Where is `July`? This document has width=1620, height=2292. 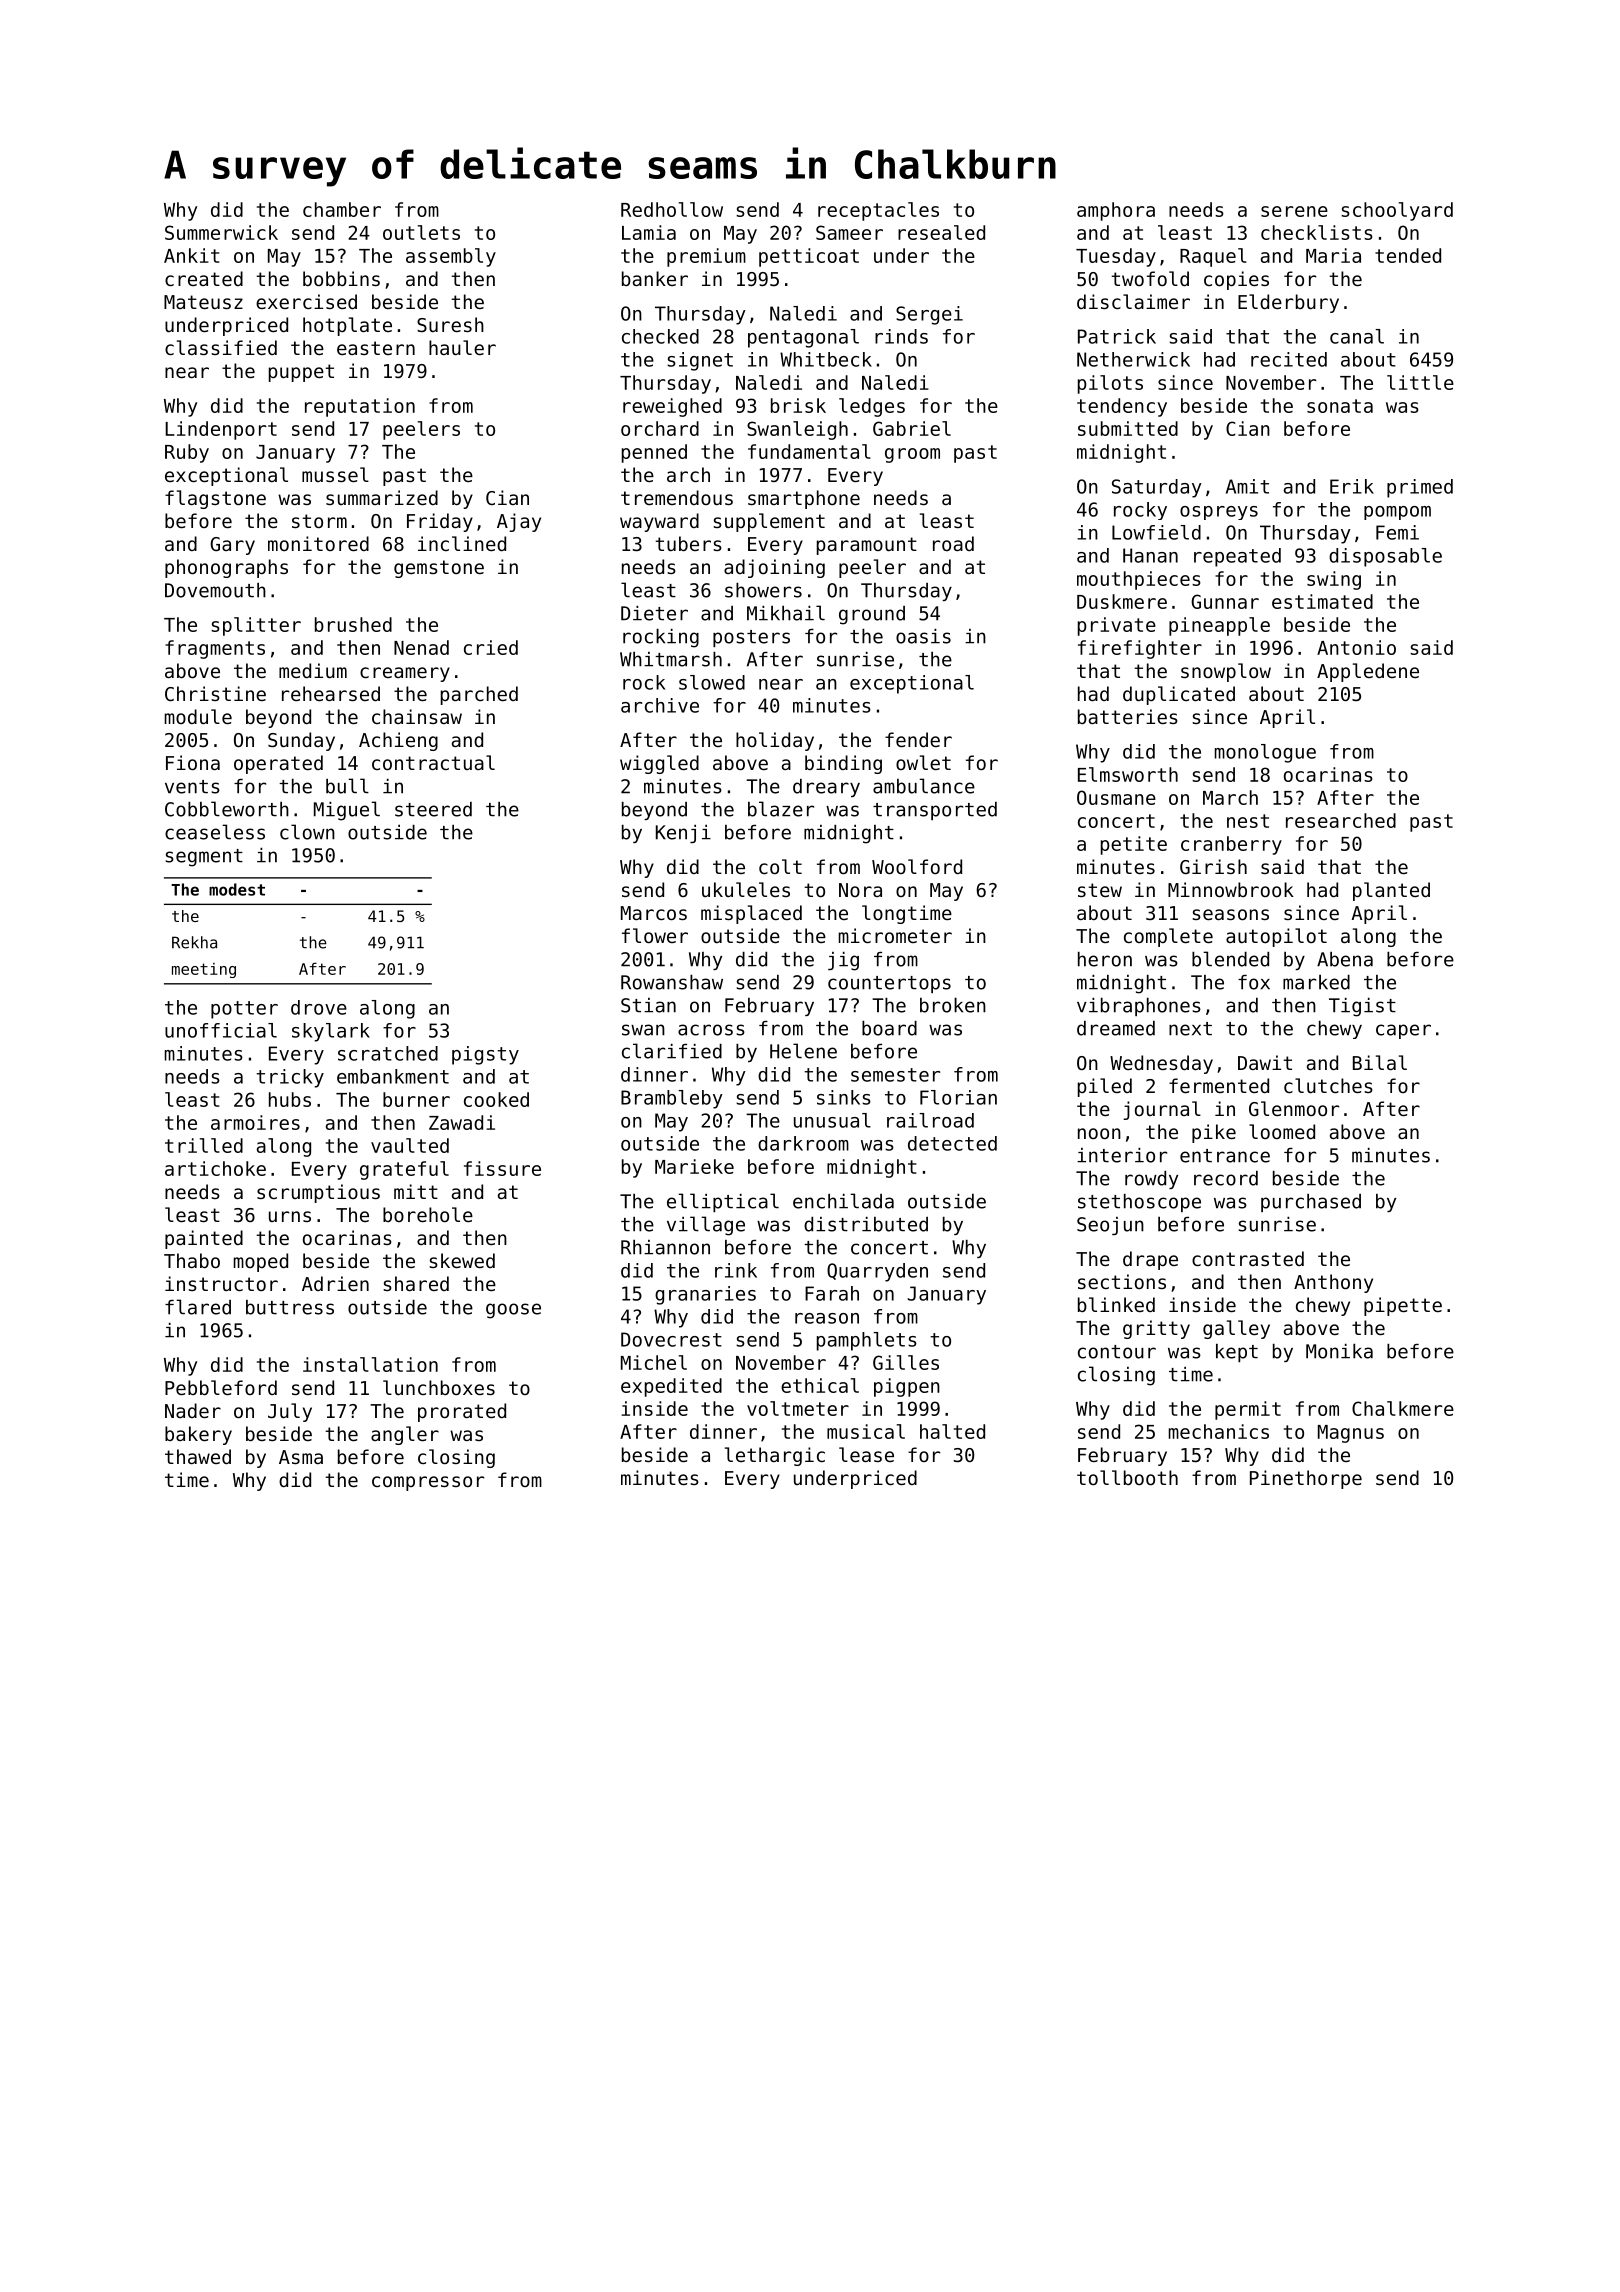 July is located at coordinates (290, 1412).
